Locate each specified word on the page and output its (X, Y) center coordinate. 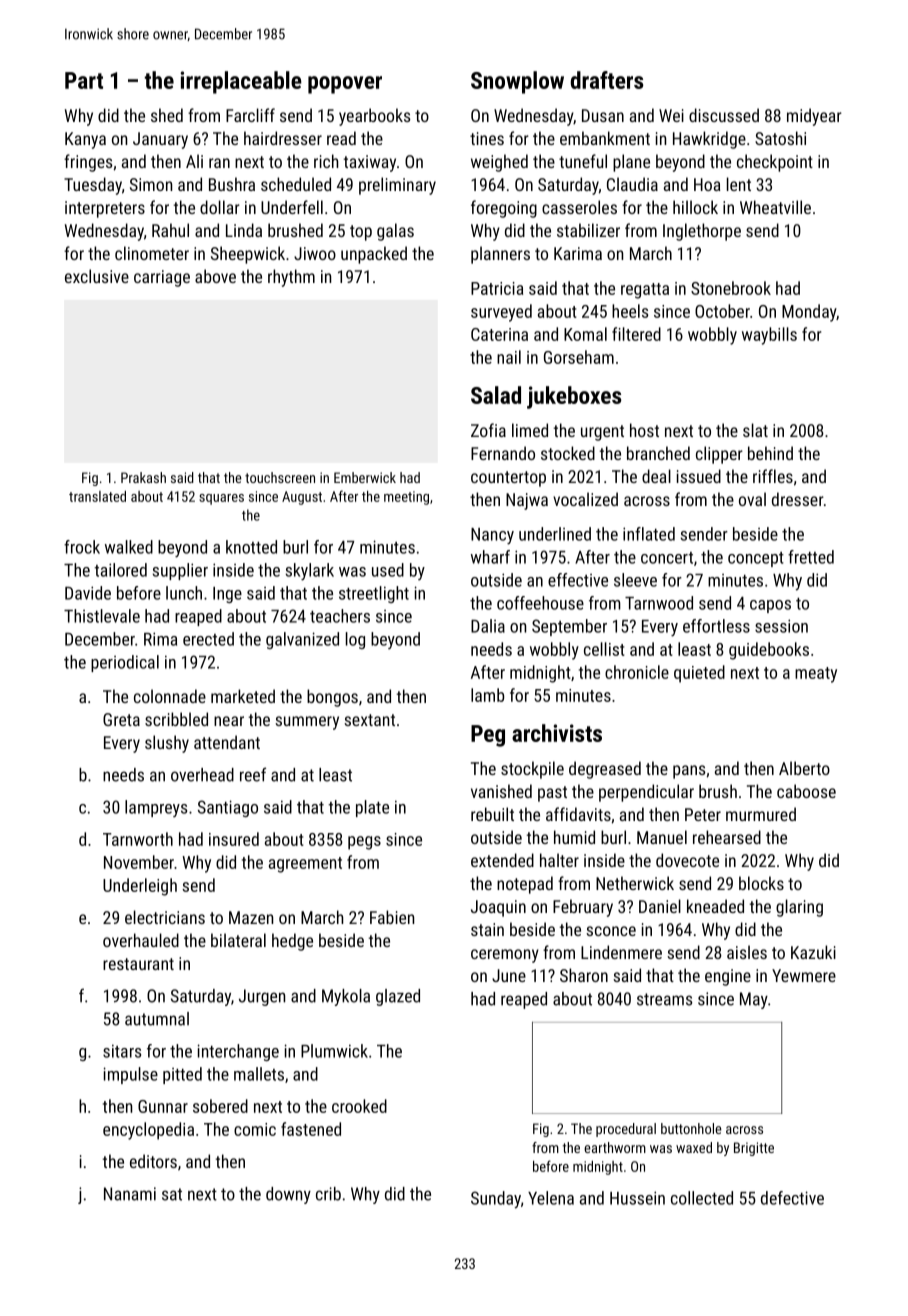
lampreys (156, 808)
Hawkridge (709, 140)
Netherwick (635, 883)
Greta (121, 719)
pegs (364, 843)
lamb (487, 695)
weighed (499, 163)
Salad (496, 395)
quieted (699, 674)
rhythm (291, 278)
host (644, 430)
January (160, 140)
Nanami (130, 1194)
